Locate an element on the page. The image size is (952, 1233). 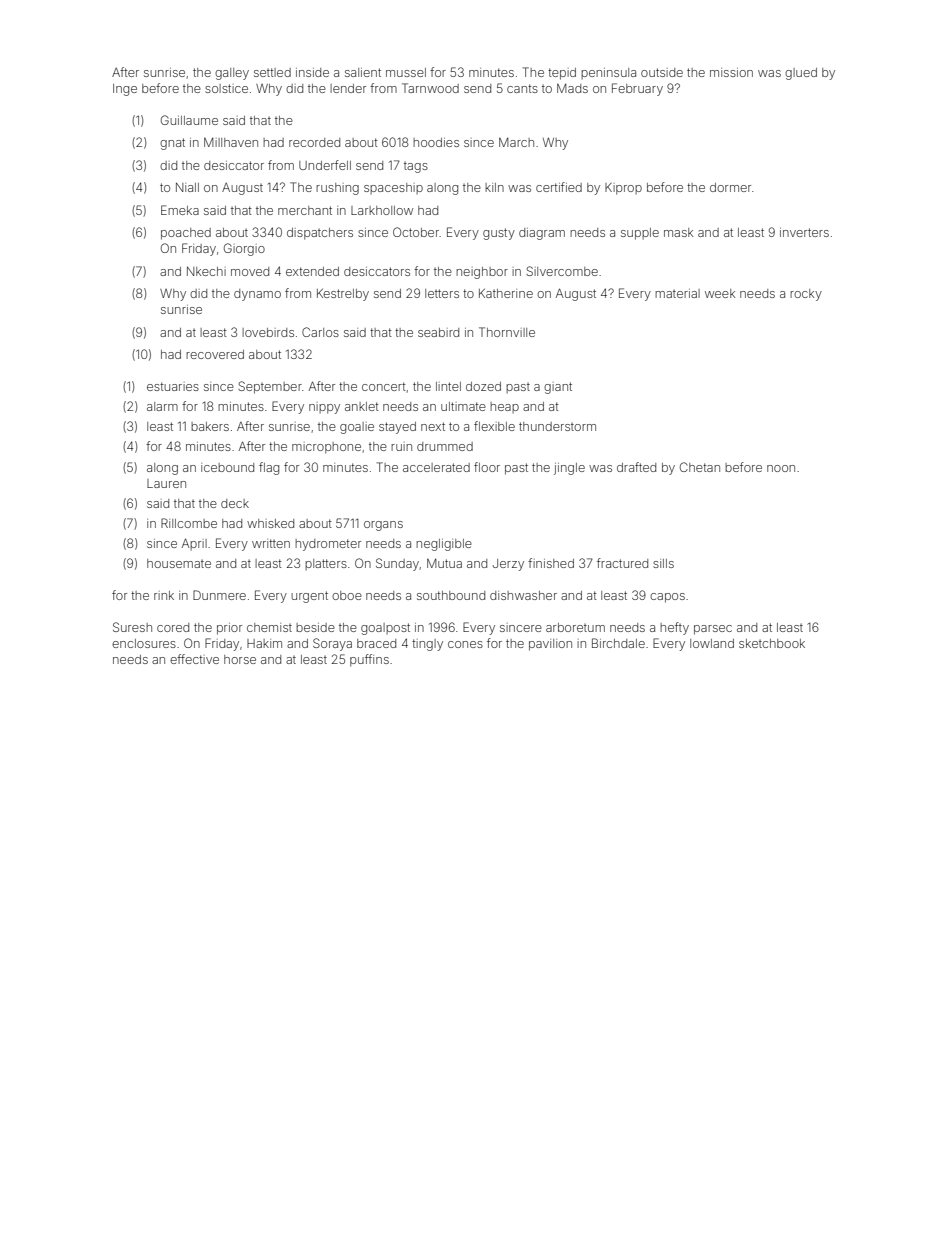
Birchdale is located at coordinates (618, 643).
